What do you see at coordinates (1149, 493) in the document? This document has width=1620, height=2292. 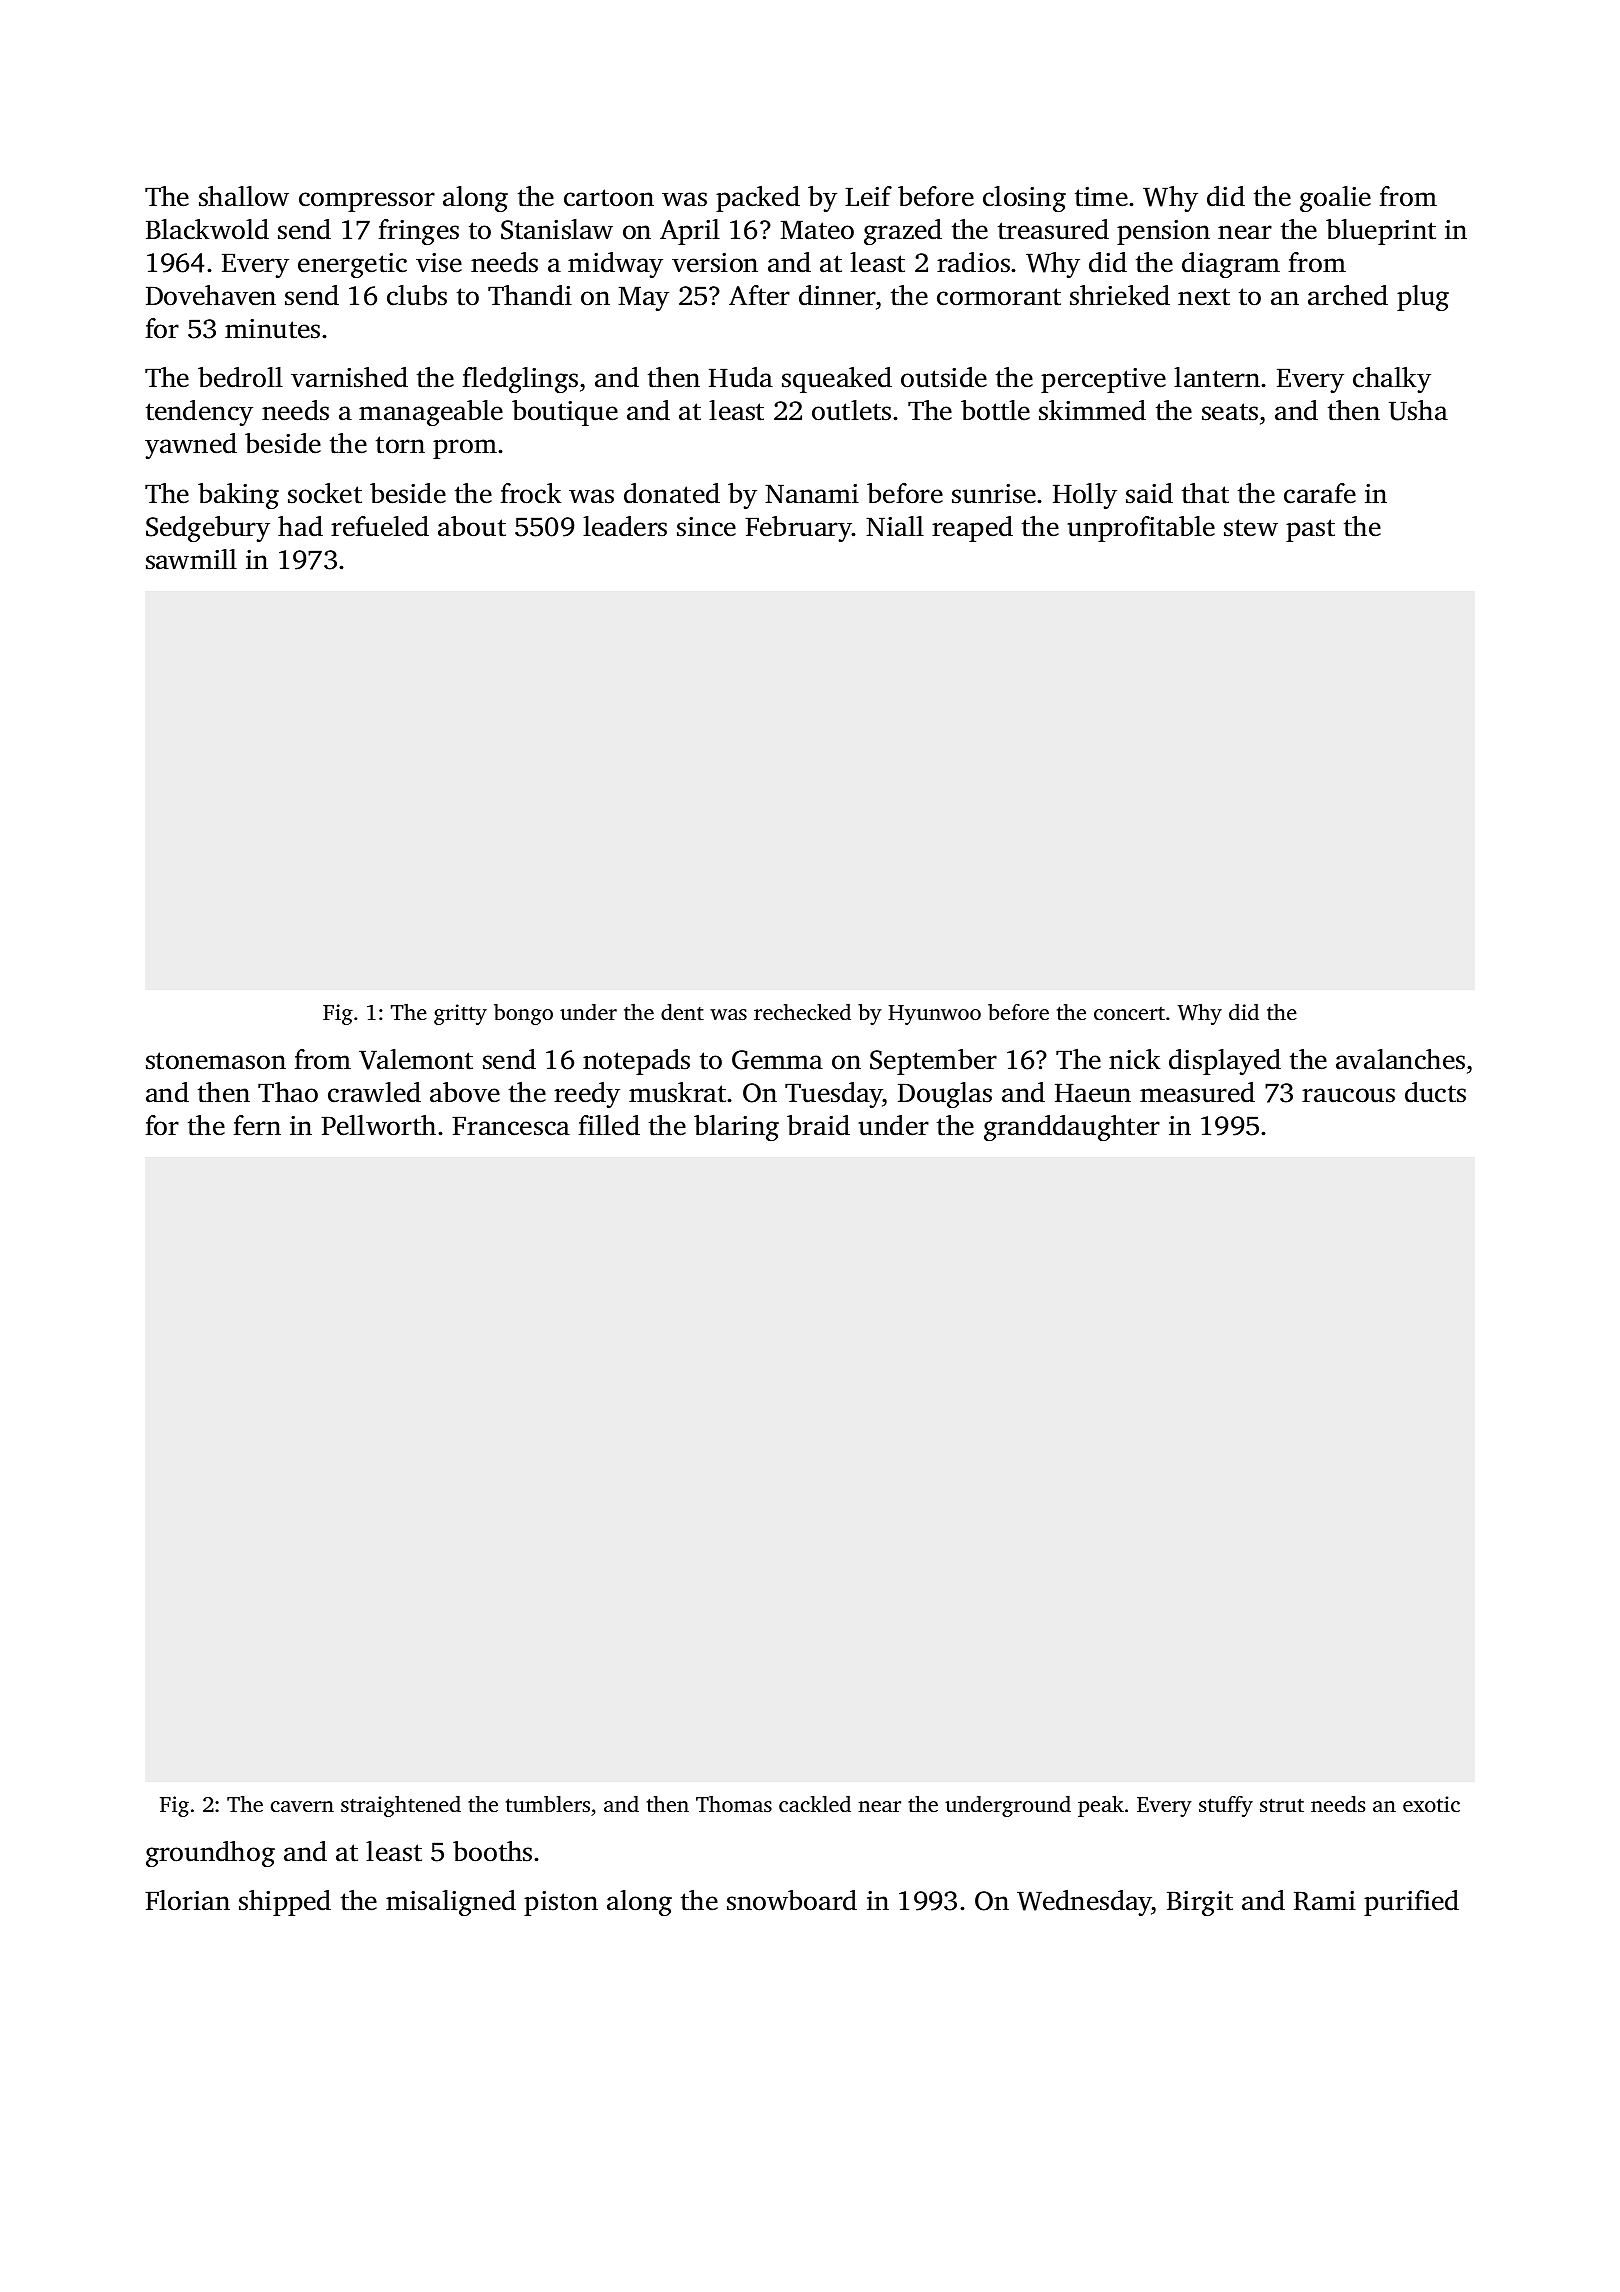 I see `said` at bounding box center [1149, 493].
